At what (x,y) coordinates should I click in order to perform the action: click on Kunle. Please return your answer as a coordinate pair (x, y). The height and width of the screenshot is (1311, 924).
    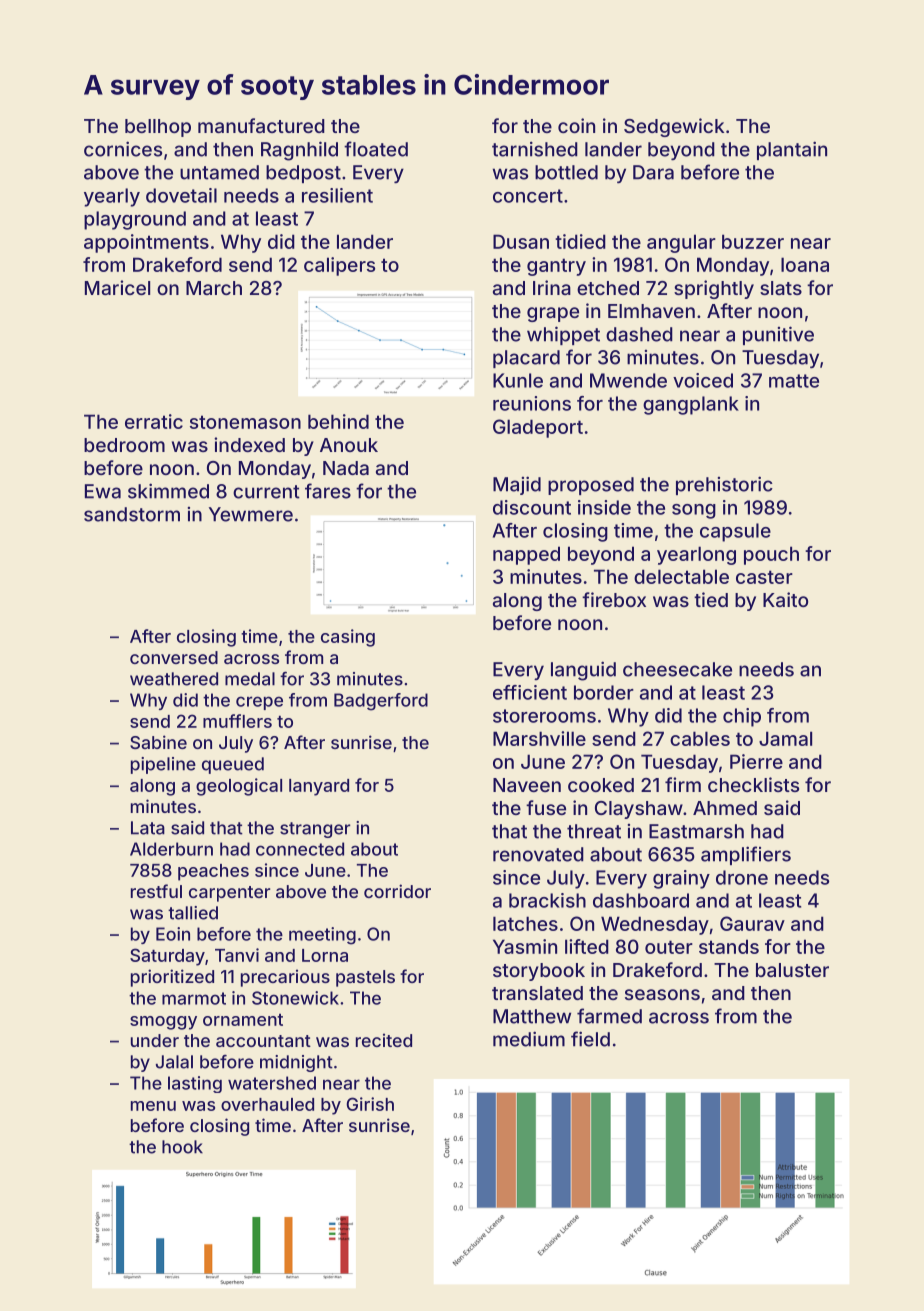
    Looking at the image, I should click on (518, 380).
